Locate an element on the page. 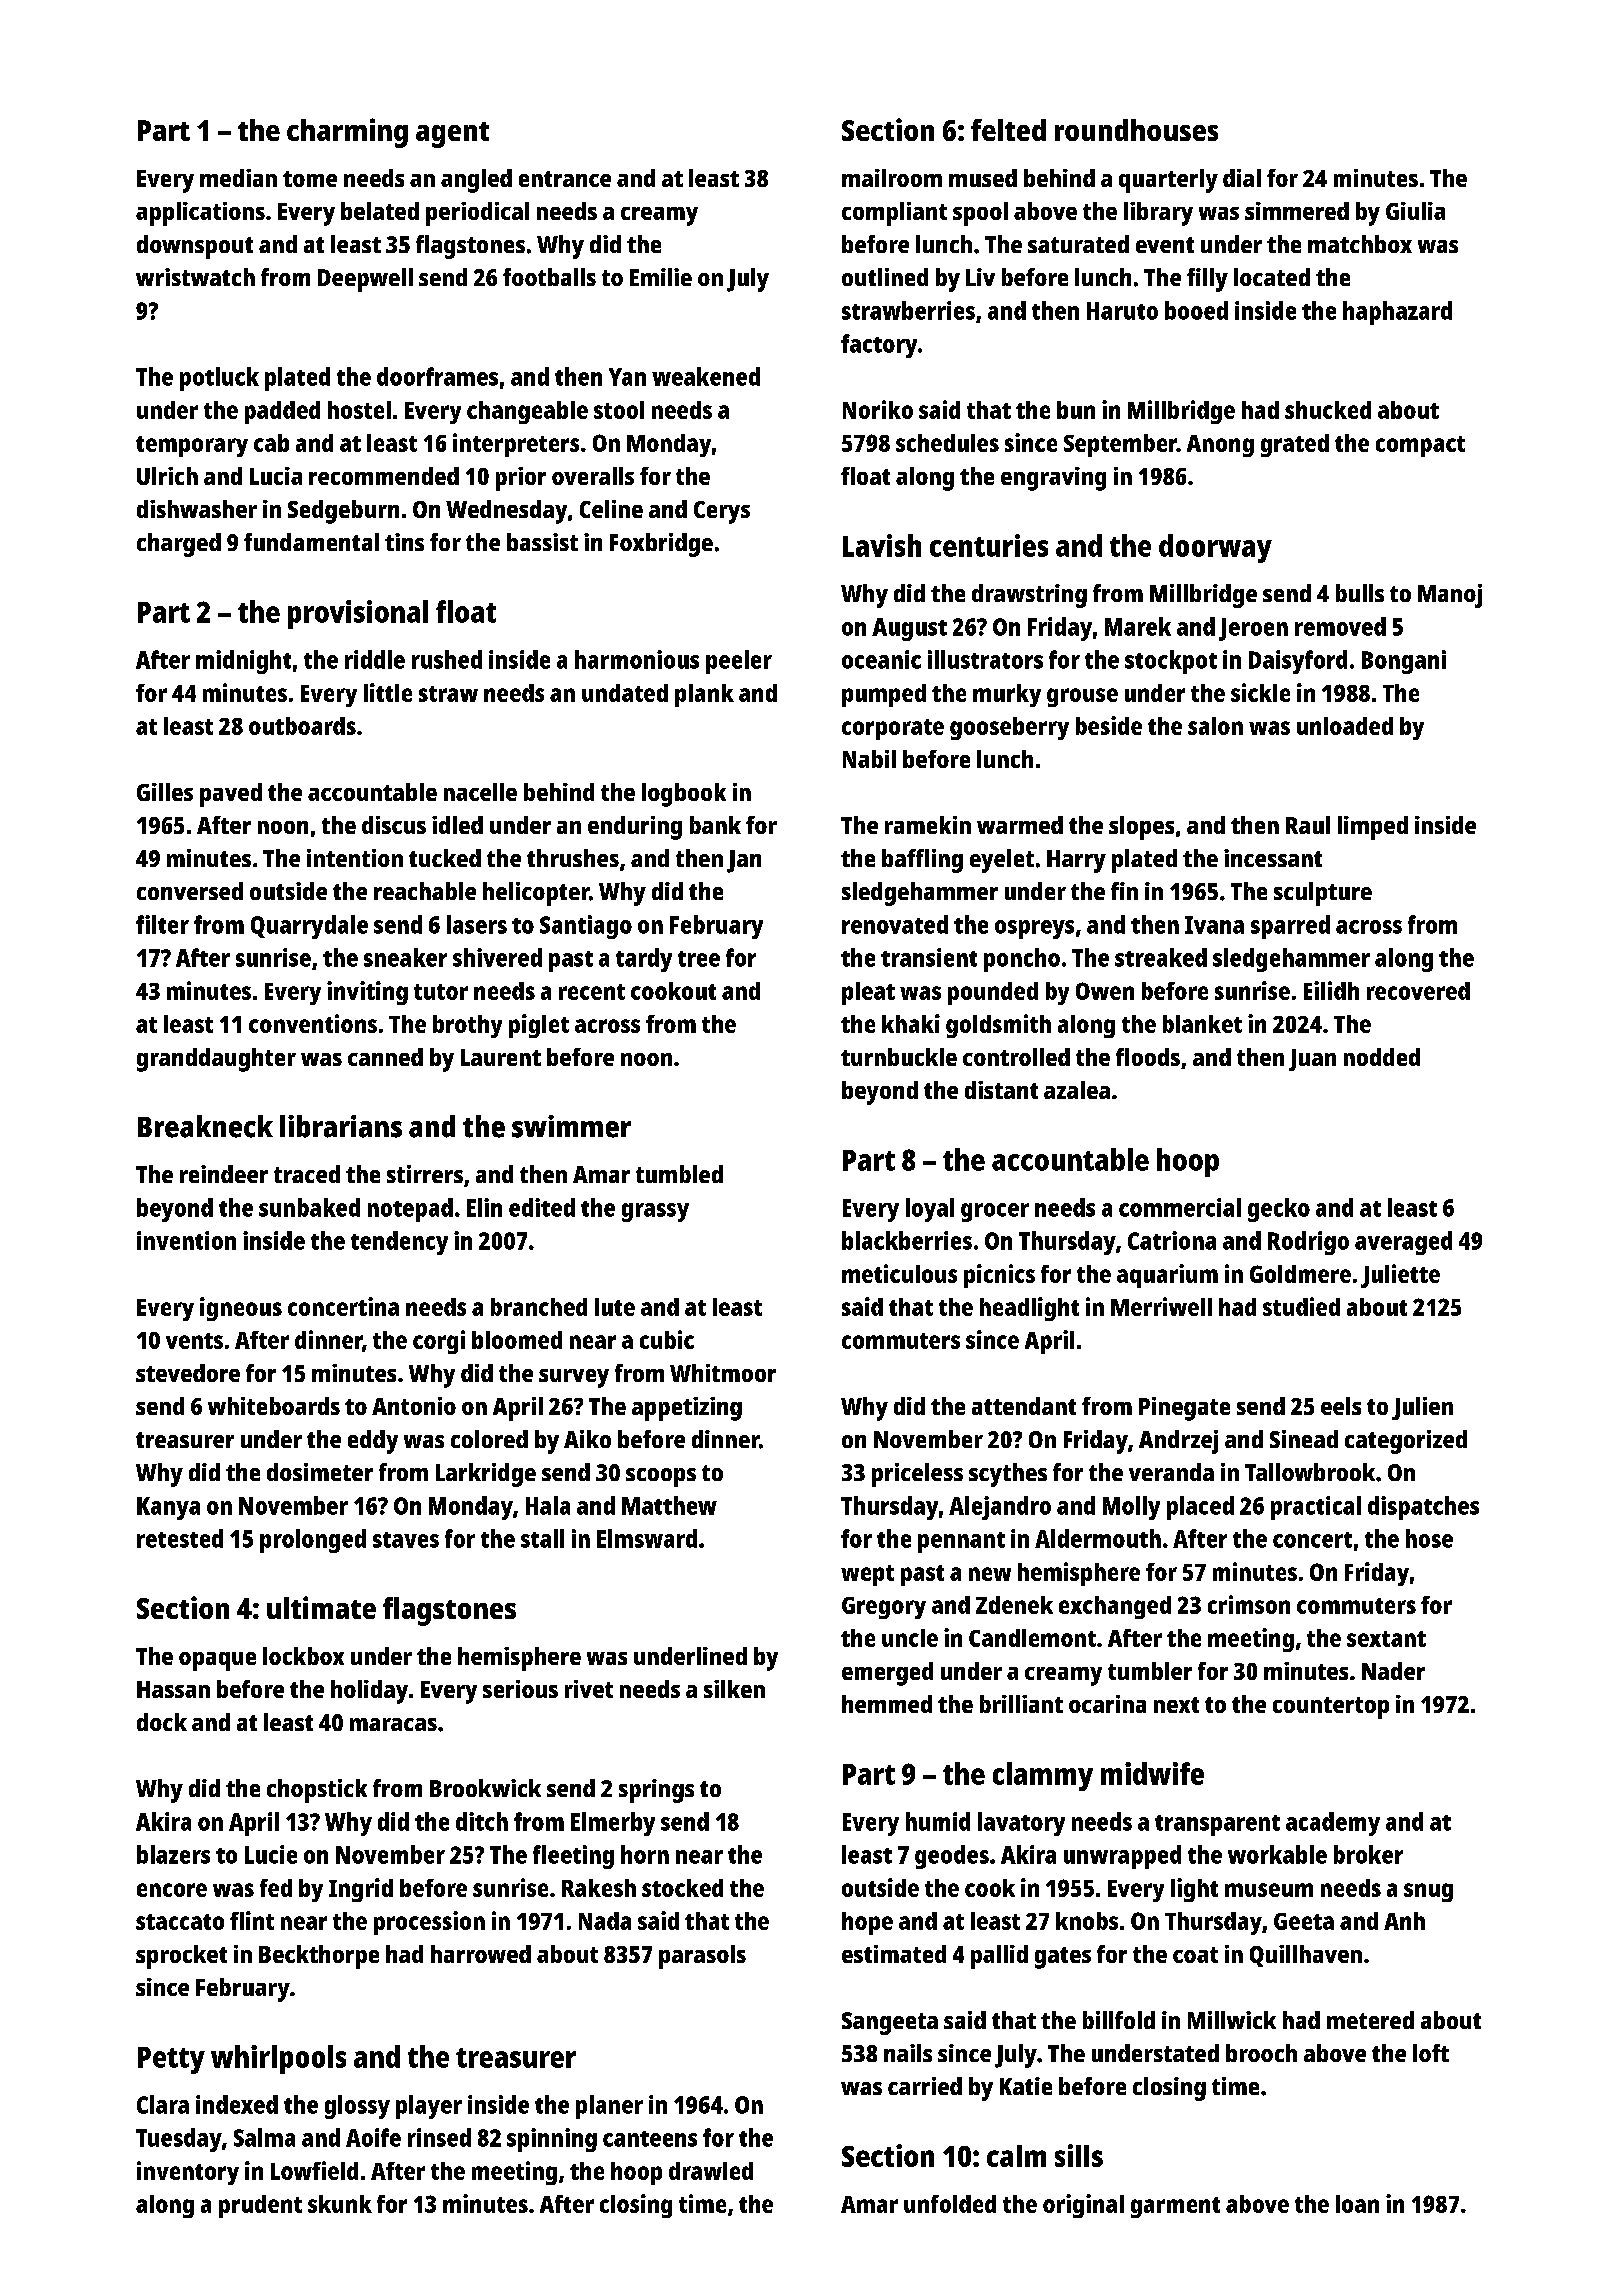 This page has height=2292, width=1620. shucked is located at coordinates (1328, 410).
